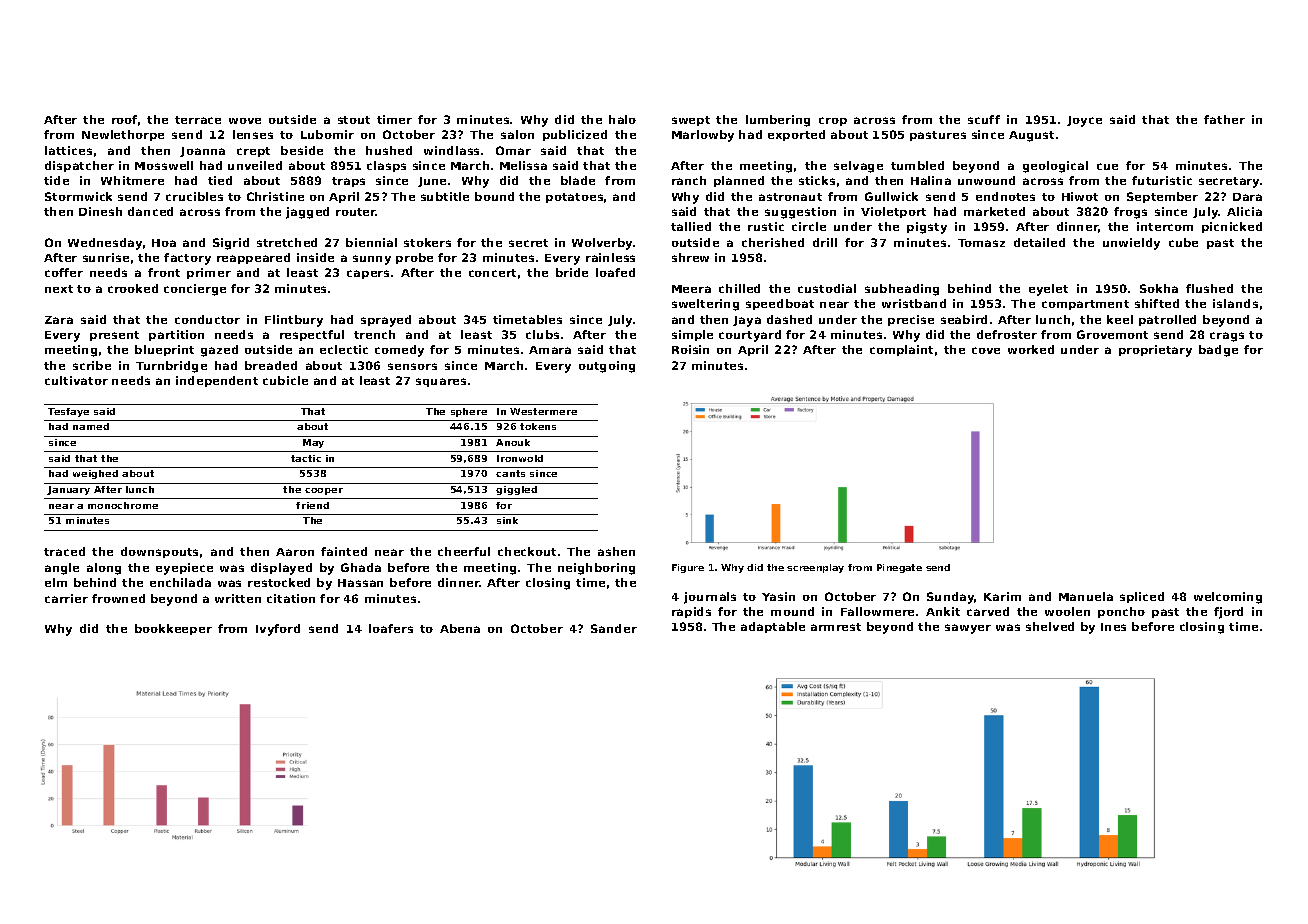 The width and height of the screenshot is (1308, 924). I want to click on Abena, so click(460, 628).
